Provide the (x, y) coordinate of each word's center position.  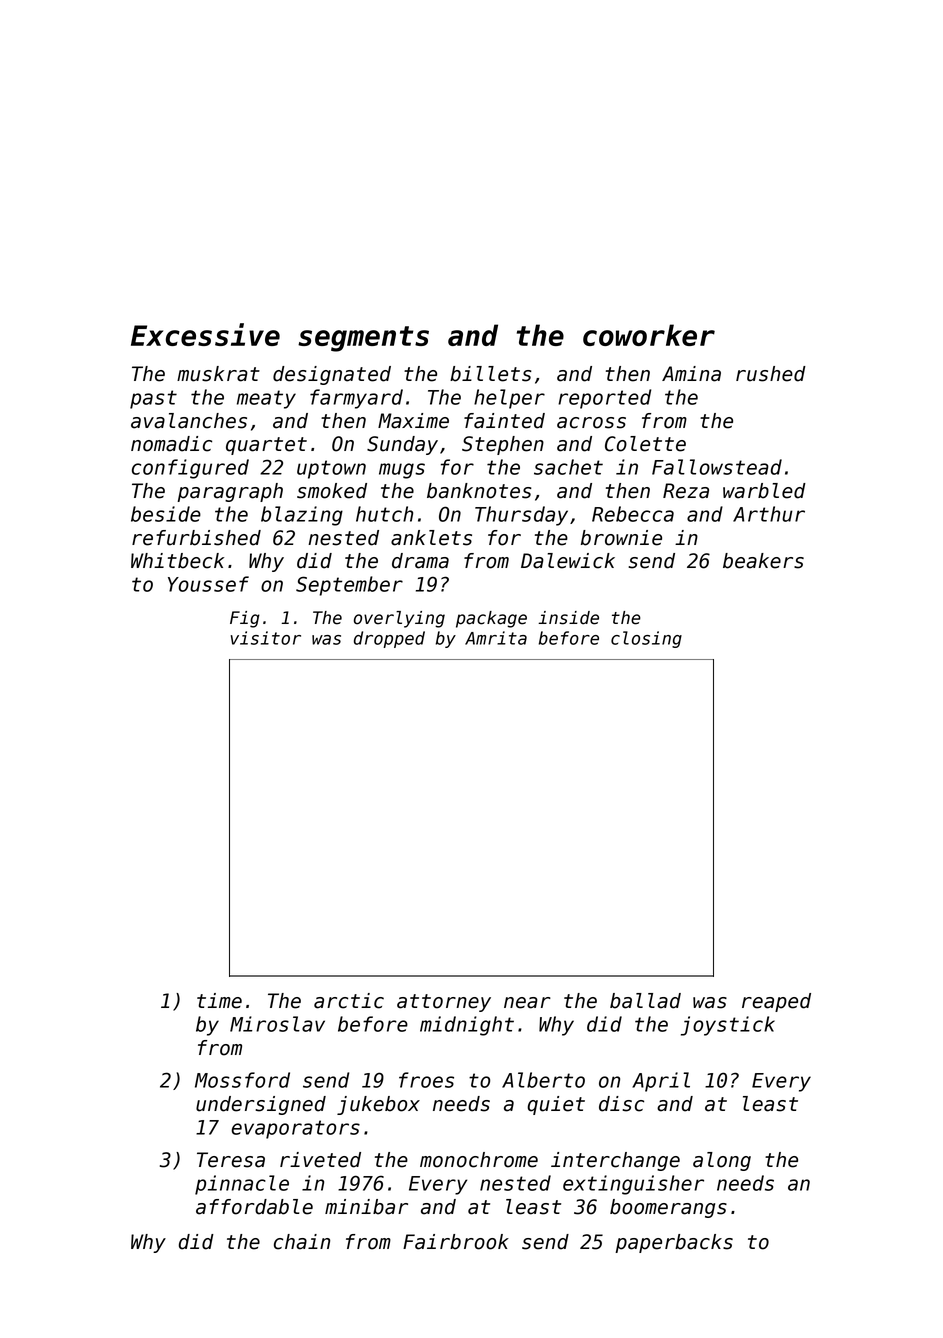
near (527, 1003)
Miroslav (277, 1024)
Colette (645, 444)
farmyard (356, 399)
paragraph (230, 492)
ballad (645, 1001)
